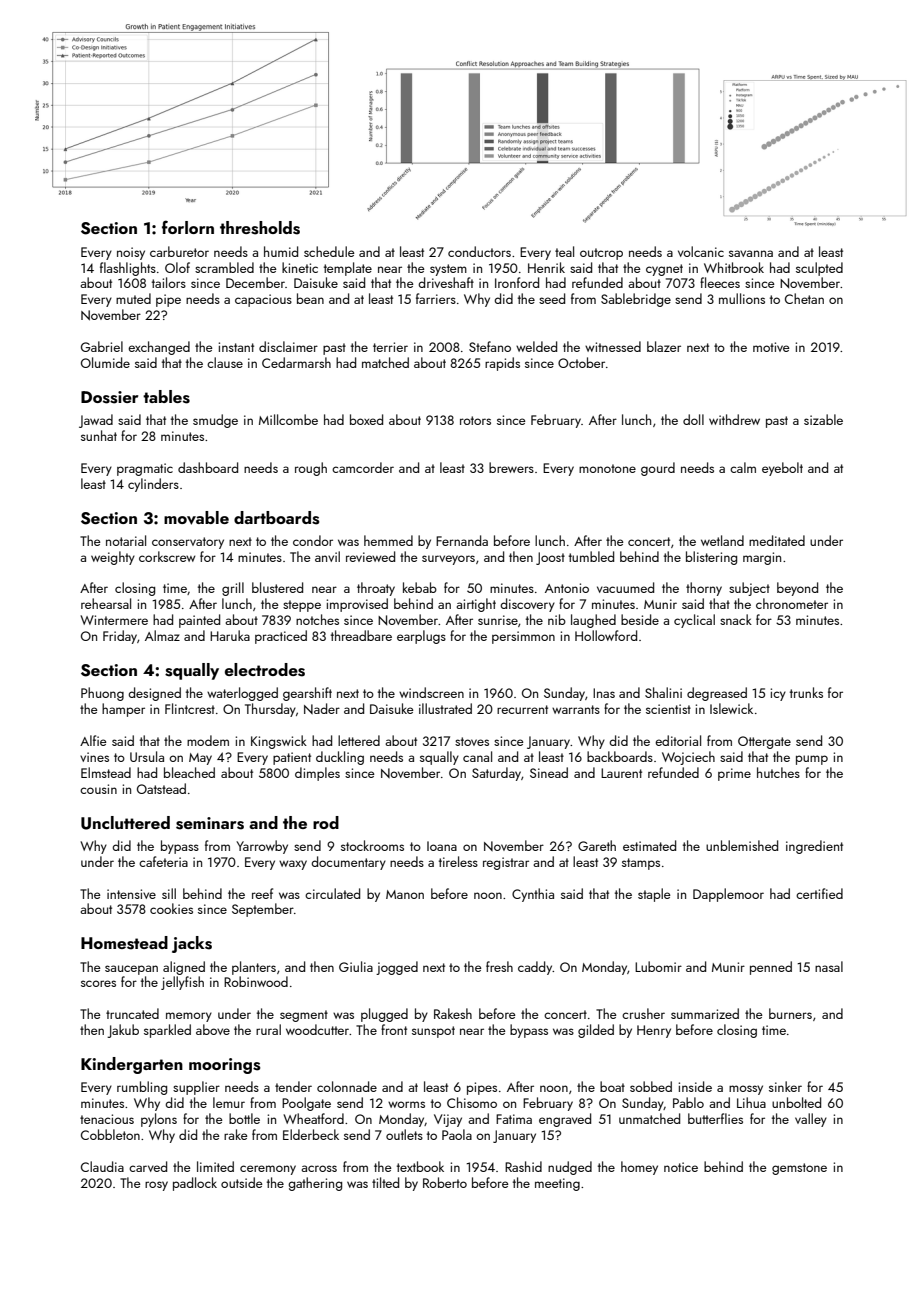 Image resolution: width=924 pixels, height=1308 pixels. What do you see at coordinates (125, 823) in the page?
I see `Uncluttered` at bounding box center [125, 823].
